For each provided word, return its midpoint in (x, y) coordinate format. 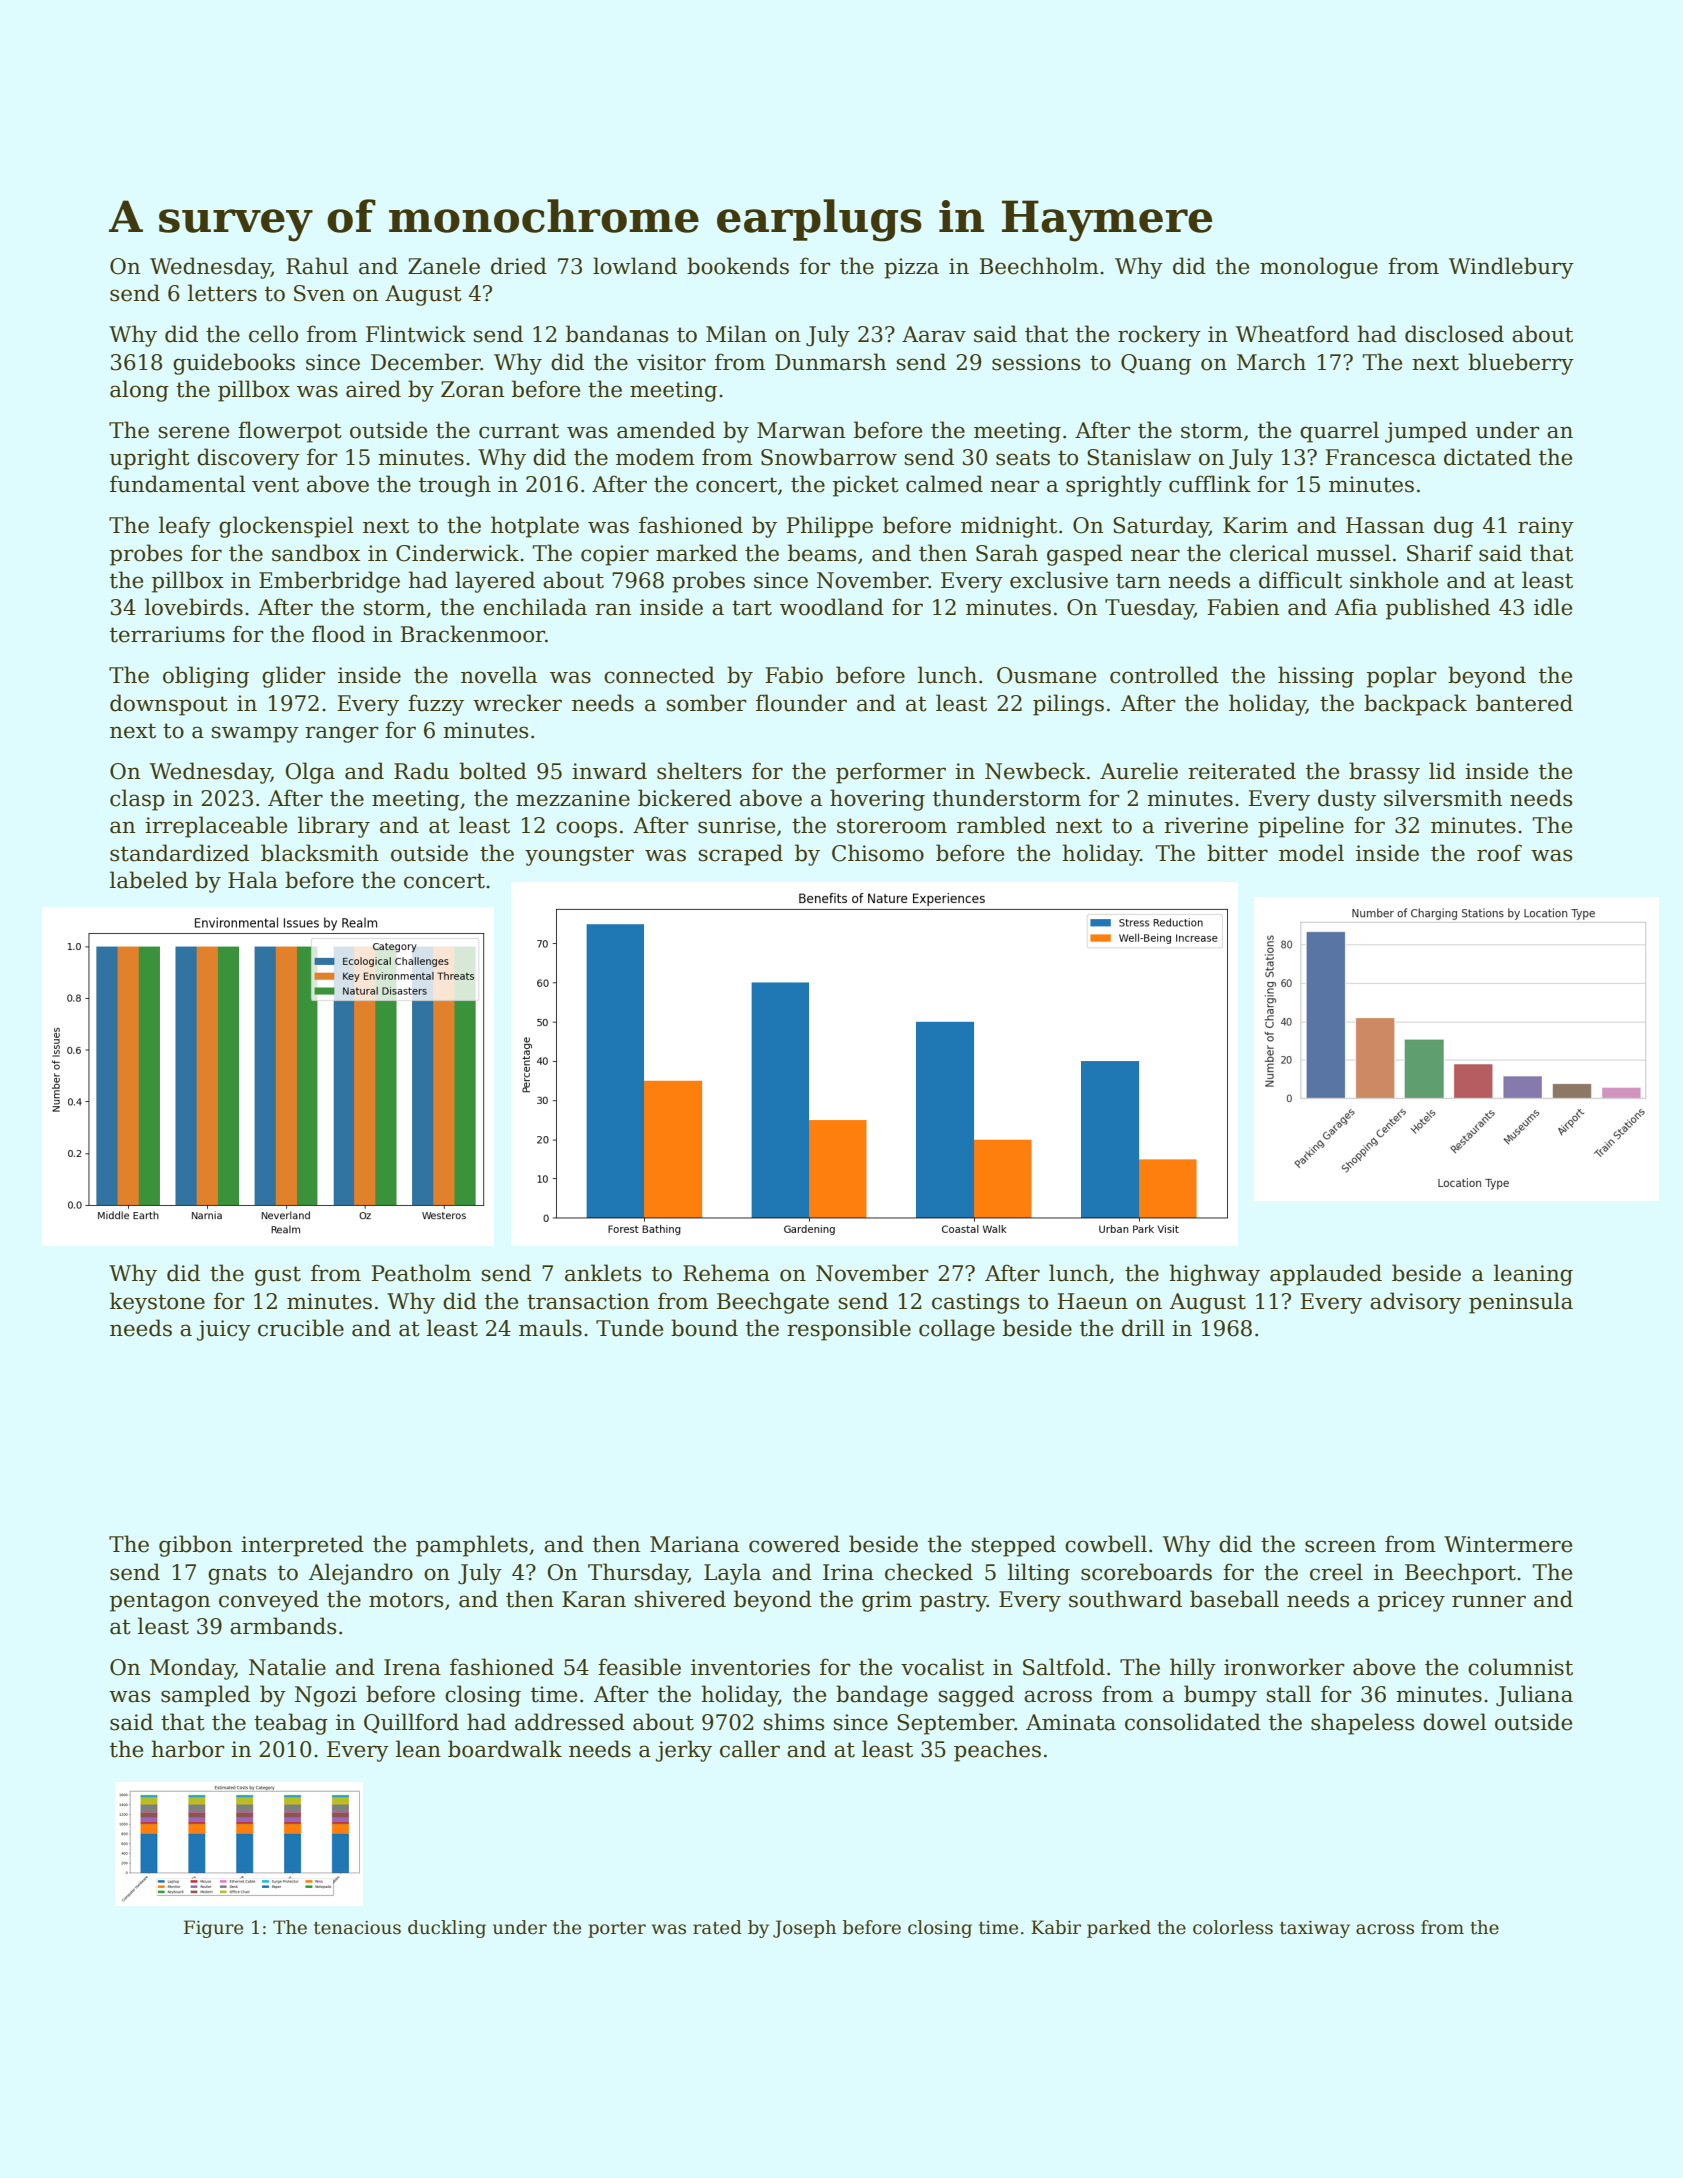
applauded (1326, 1275)
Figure (213, 1929)
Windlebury (1511, 268)
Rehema (726, 1273)
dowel (1455, 1722)
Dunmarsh (830, 362)
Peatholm (421, 1273)
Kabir (1056, 1927)
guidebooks (234, 364)
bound (704, 1328)
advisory (1415, 1303)
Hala (253, 880)
